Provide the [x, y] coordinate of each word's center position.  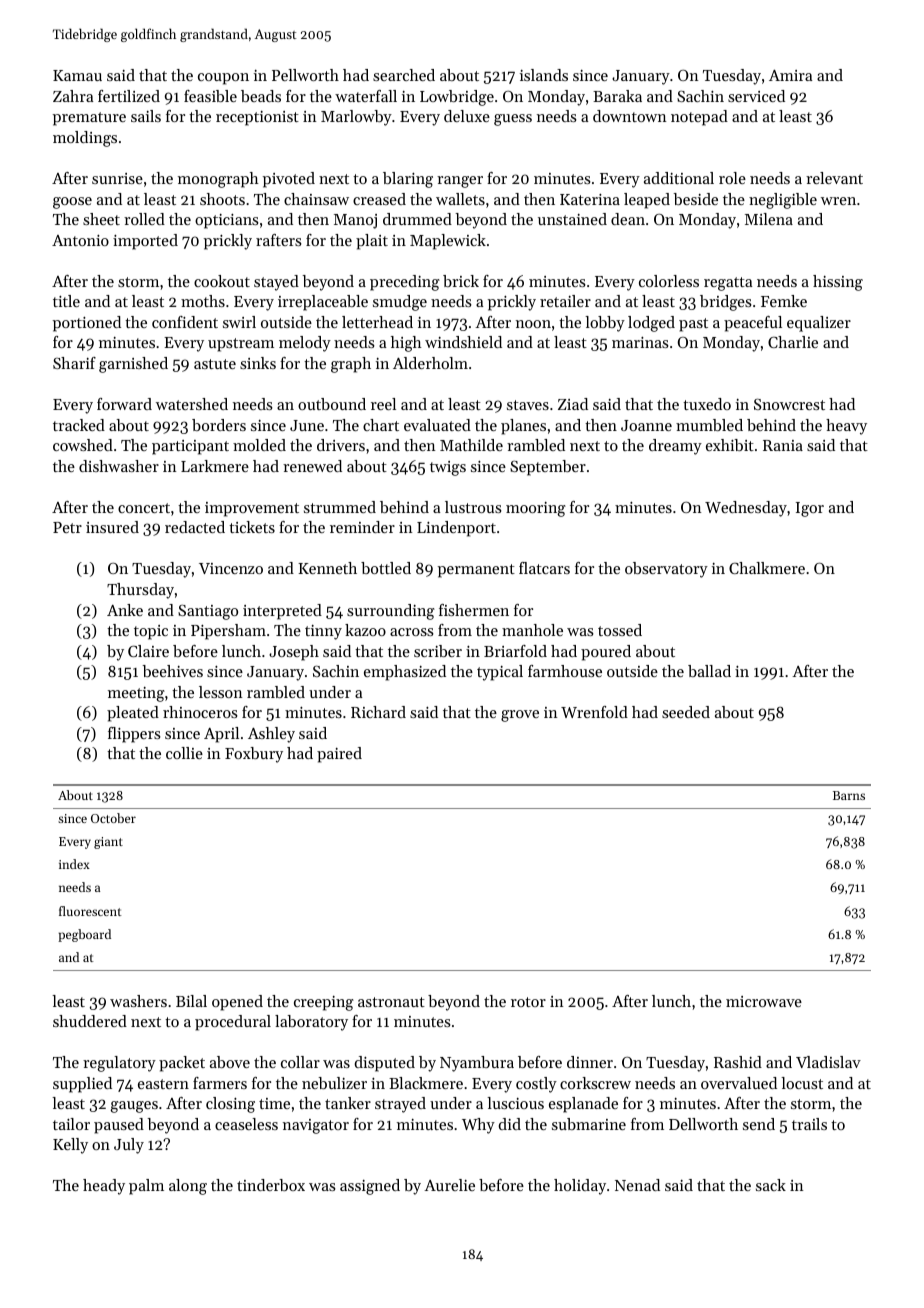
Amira [791, 75]
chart [381, 425]
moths [203, 301]
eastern [163, 1084]
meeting [136, 694]
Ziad [573, 404]
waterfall [366, 96]
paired [339, 755]
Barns [849, 795]
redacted [195, 527]
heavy [846, 427]
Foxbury [254, 755]
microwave [764, 1001]
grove [520, 716]
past [693, 325]
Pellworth [305, 75]
